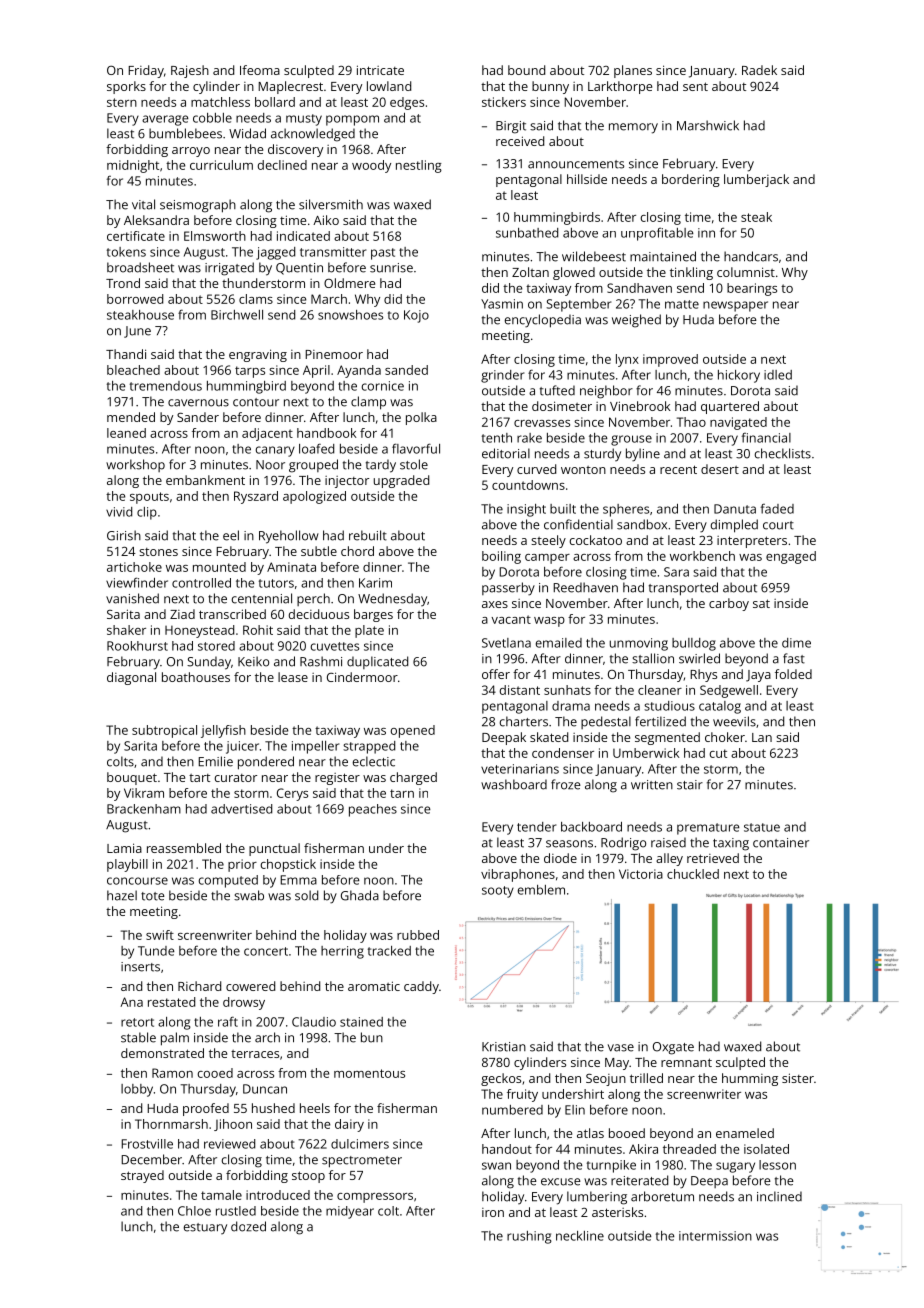  I want to click on carboy, so click(729, 604).
